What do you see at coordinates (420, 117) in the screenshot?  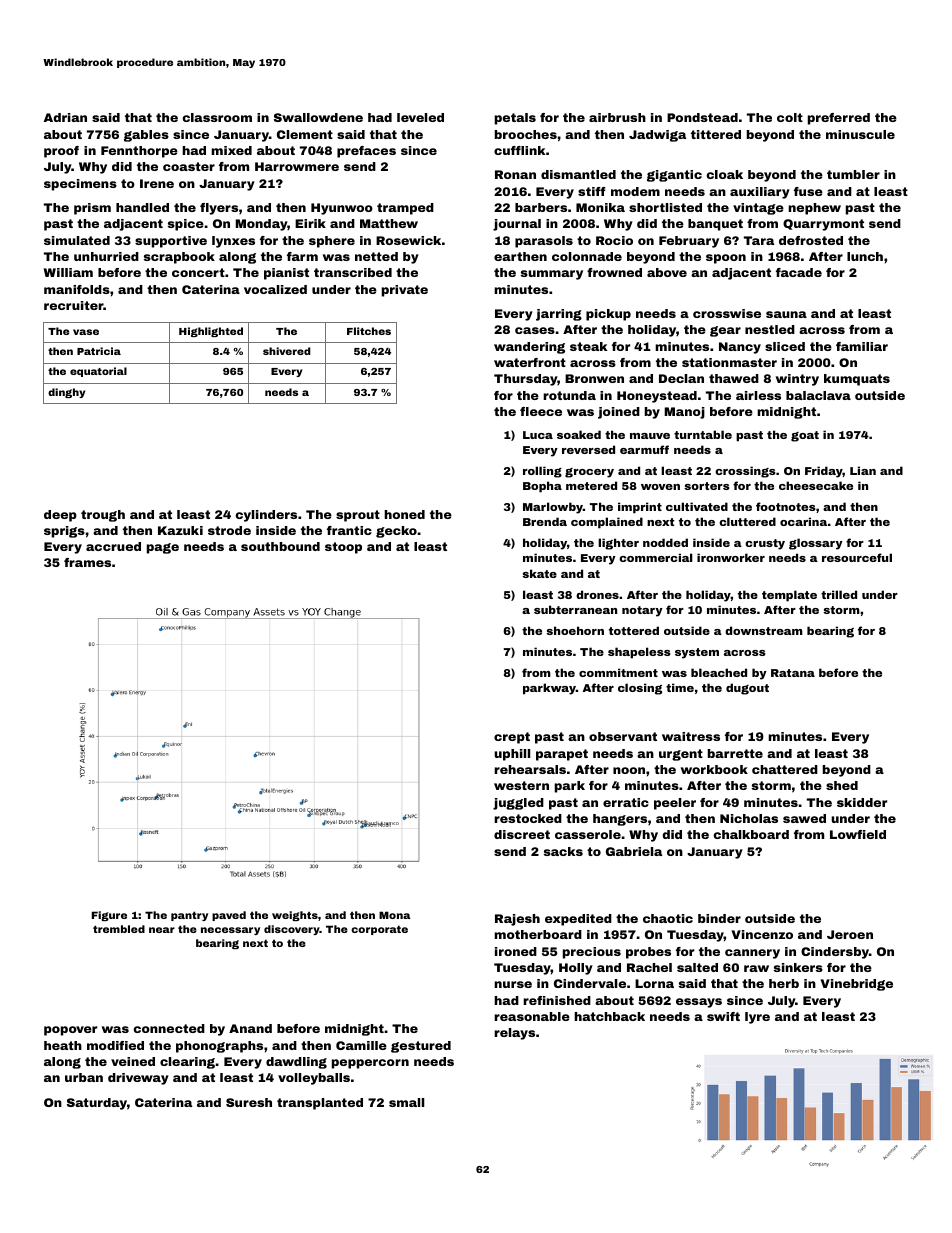 I see `leveled` at bounding box center [420, 117].
